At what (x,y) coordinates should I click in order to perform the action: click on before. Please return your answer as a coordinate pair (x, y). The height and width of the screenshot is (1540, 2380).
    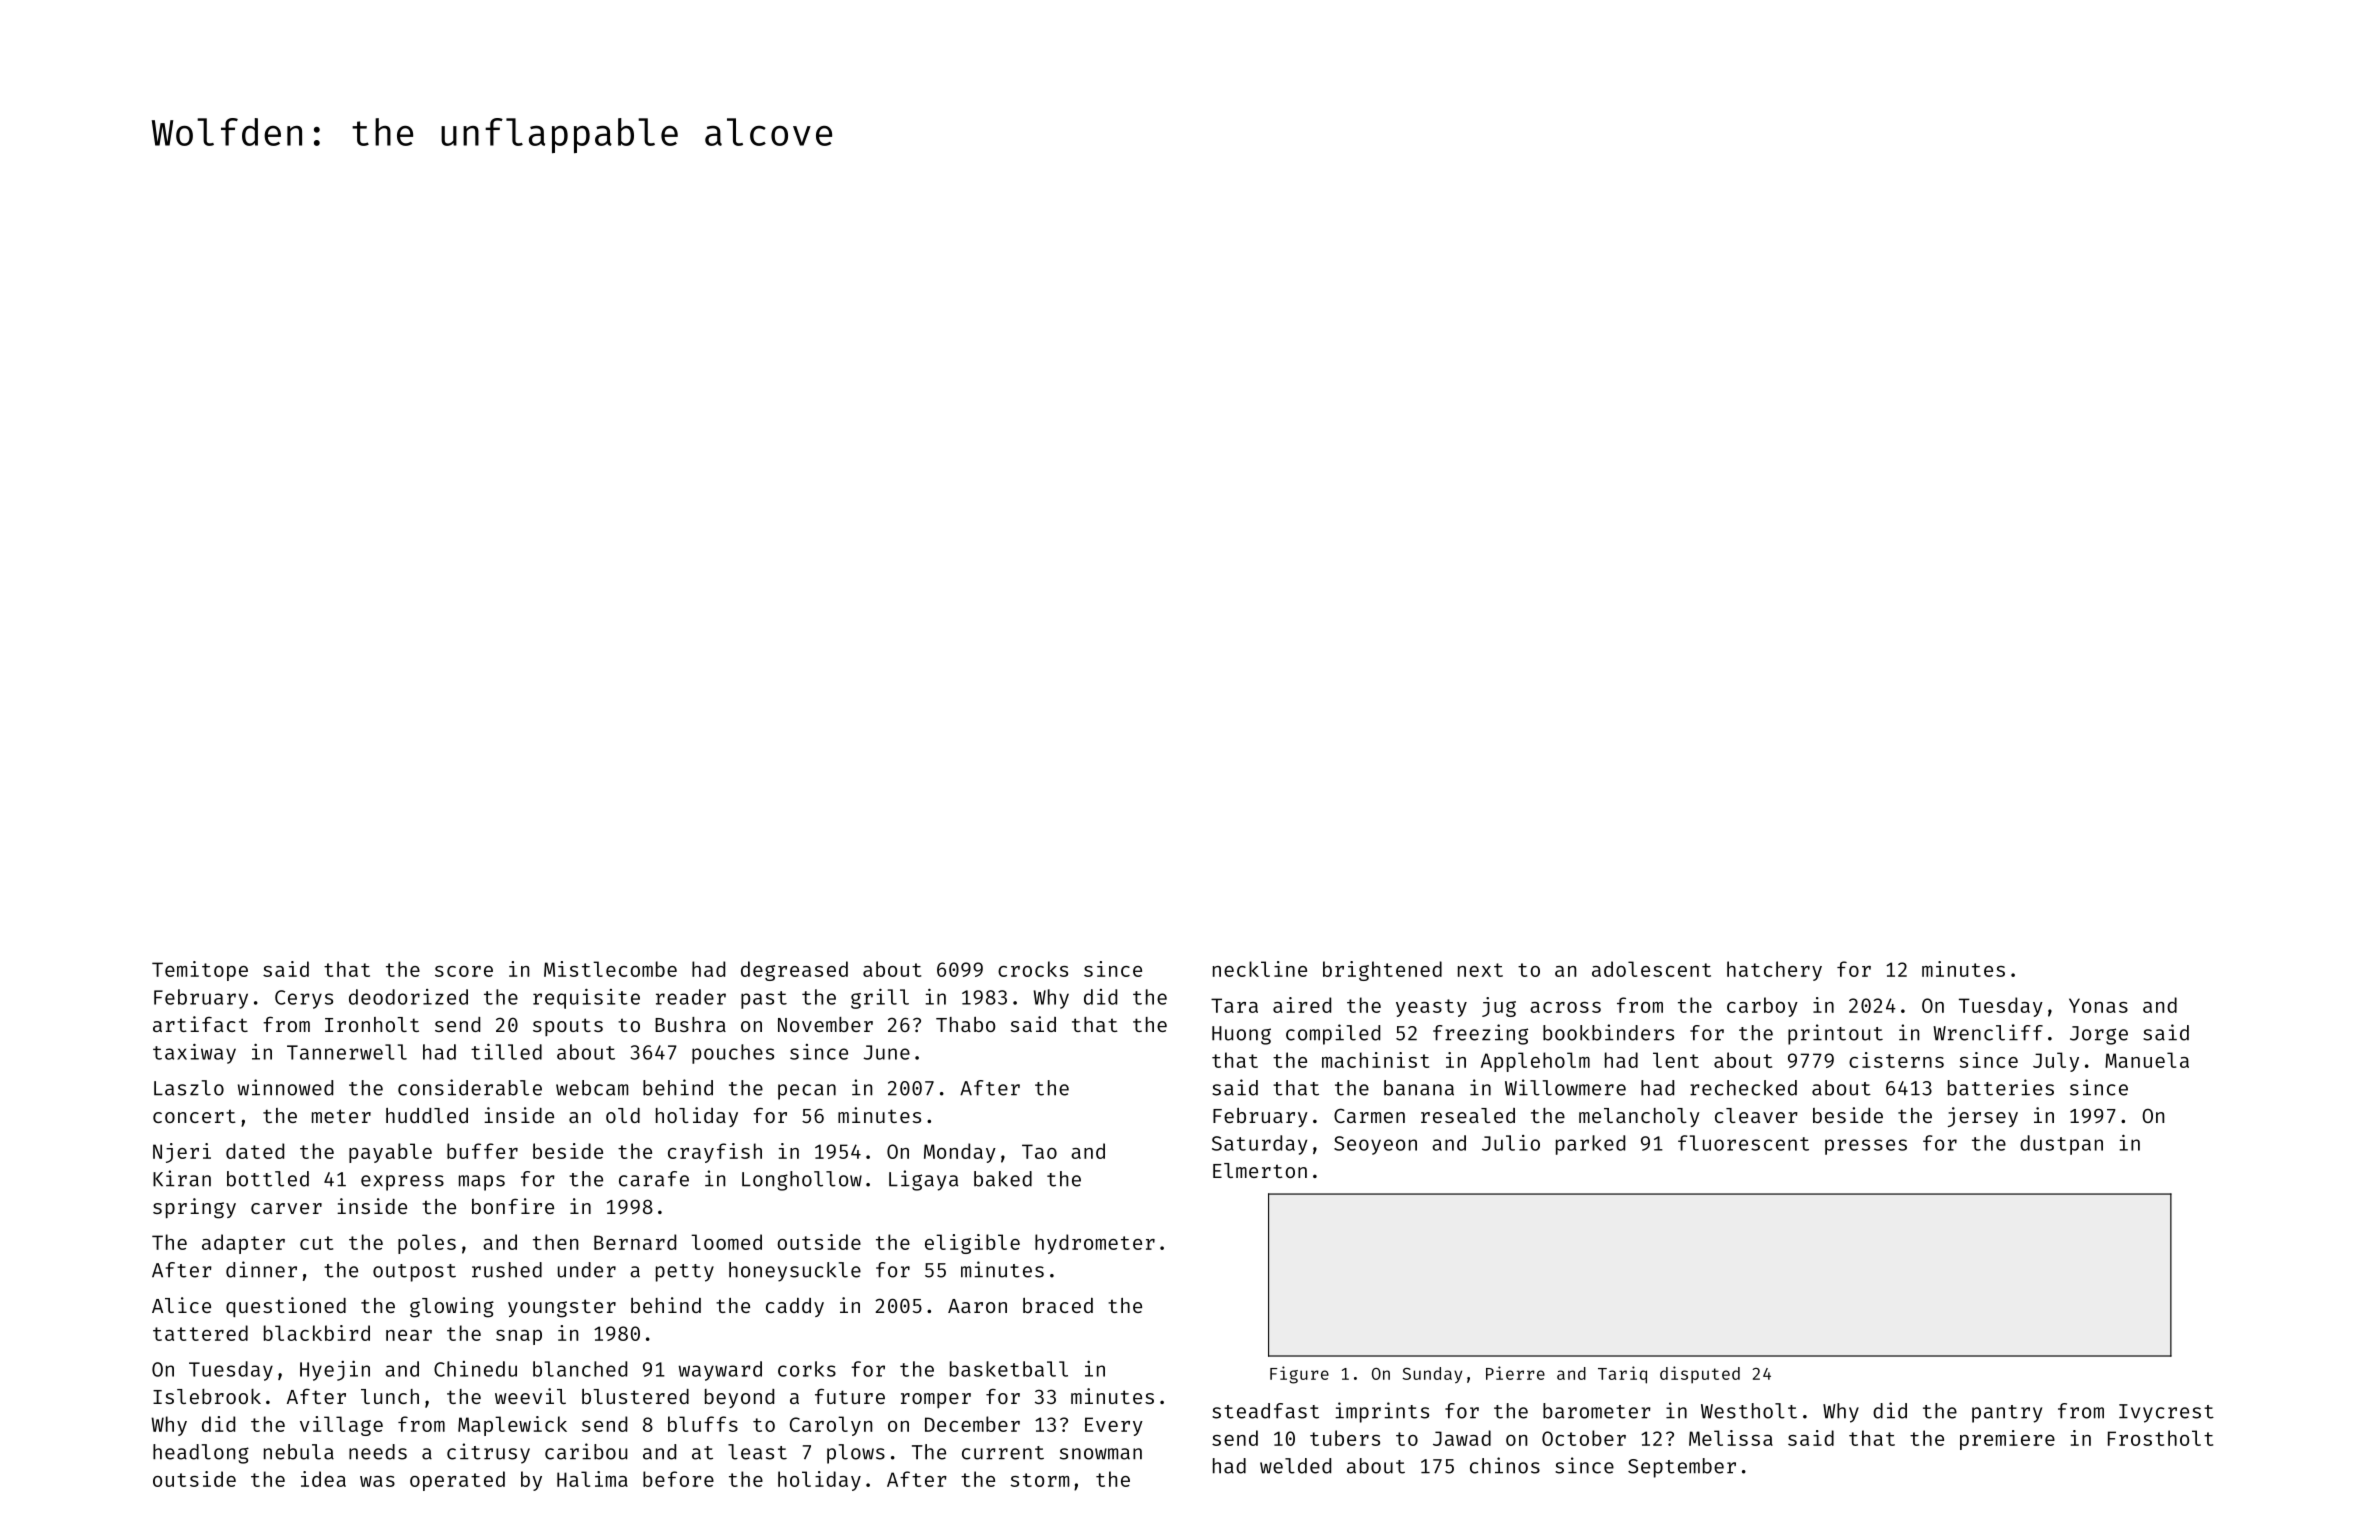
    Looking at the image, I should click on (678, 1479).
